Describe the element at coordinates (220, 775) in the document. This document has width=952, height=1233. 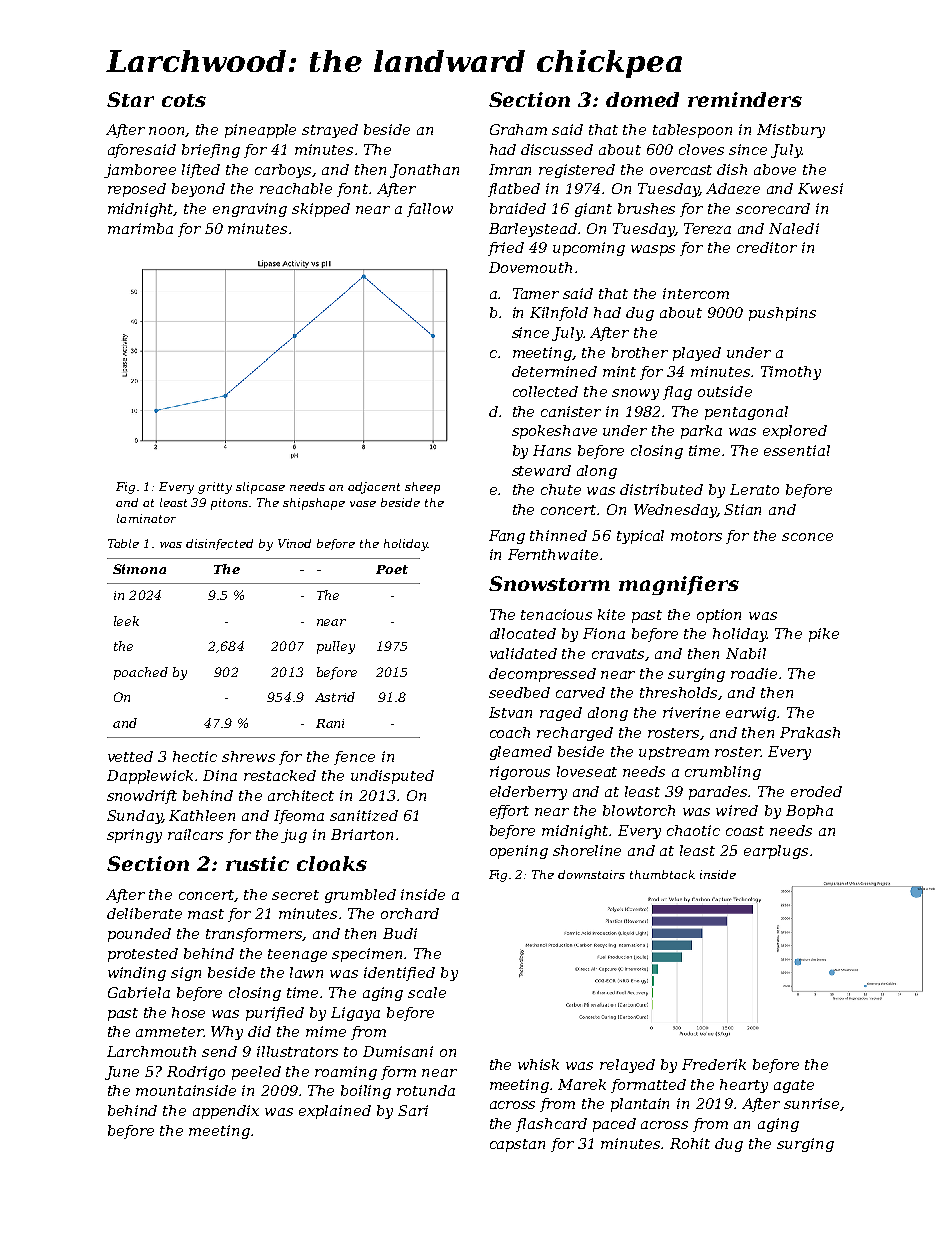
I see `Dina` at that location.
